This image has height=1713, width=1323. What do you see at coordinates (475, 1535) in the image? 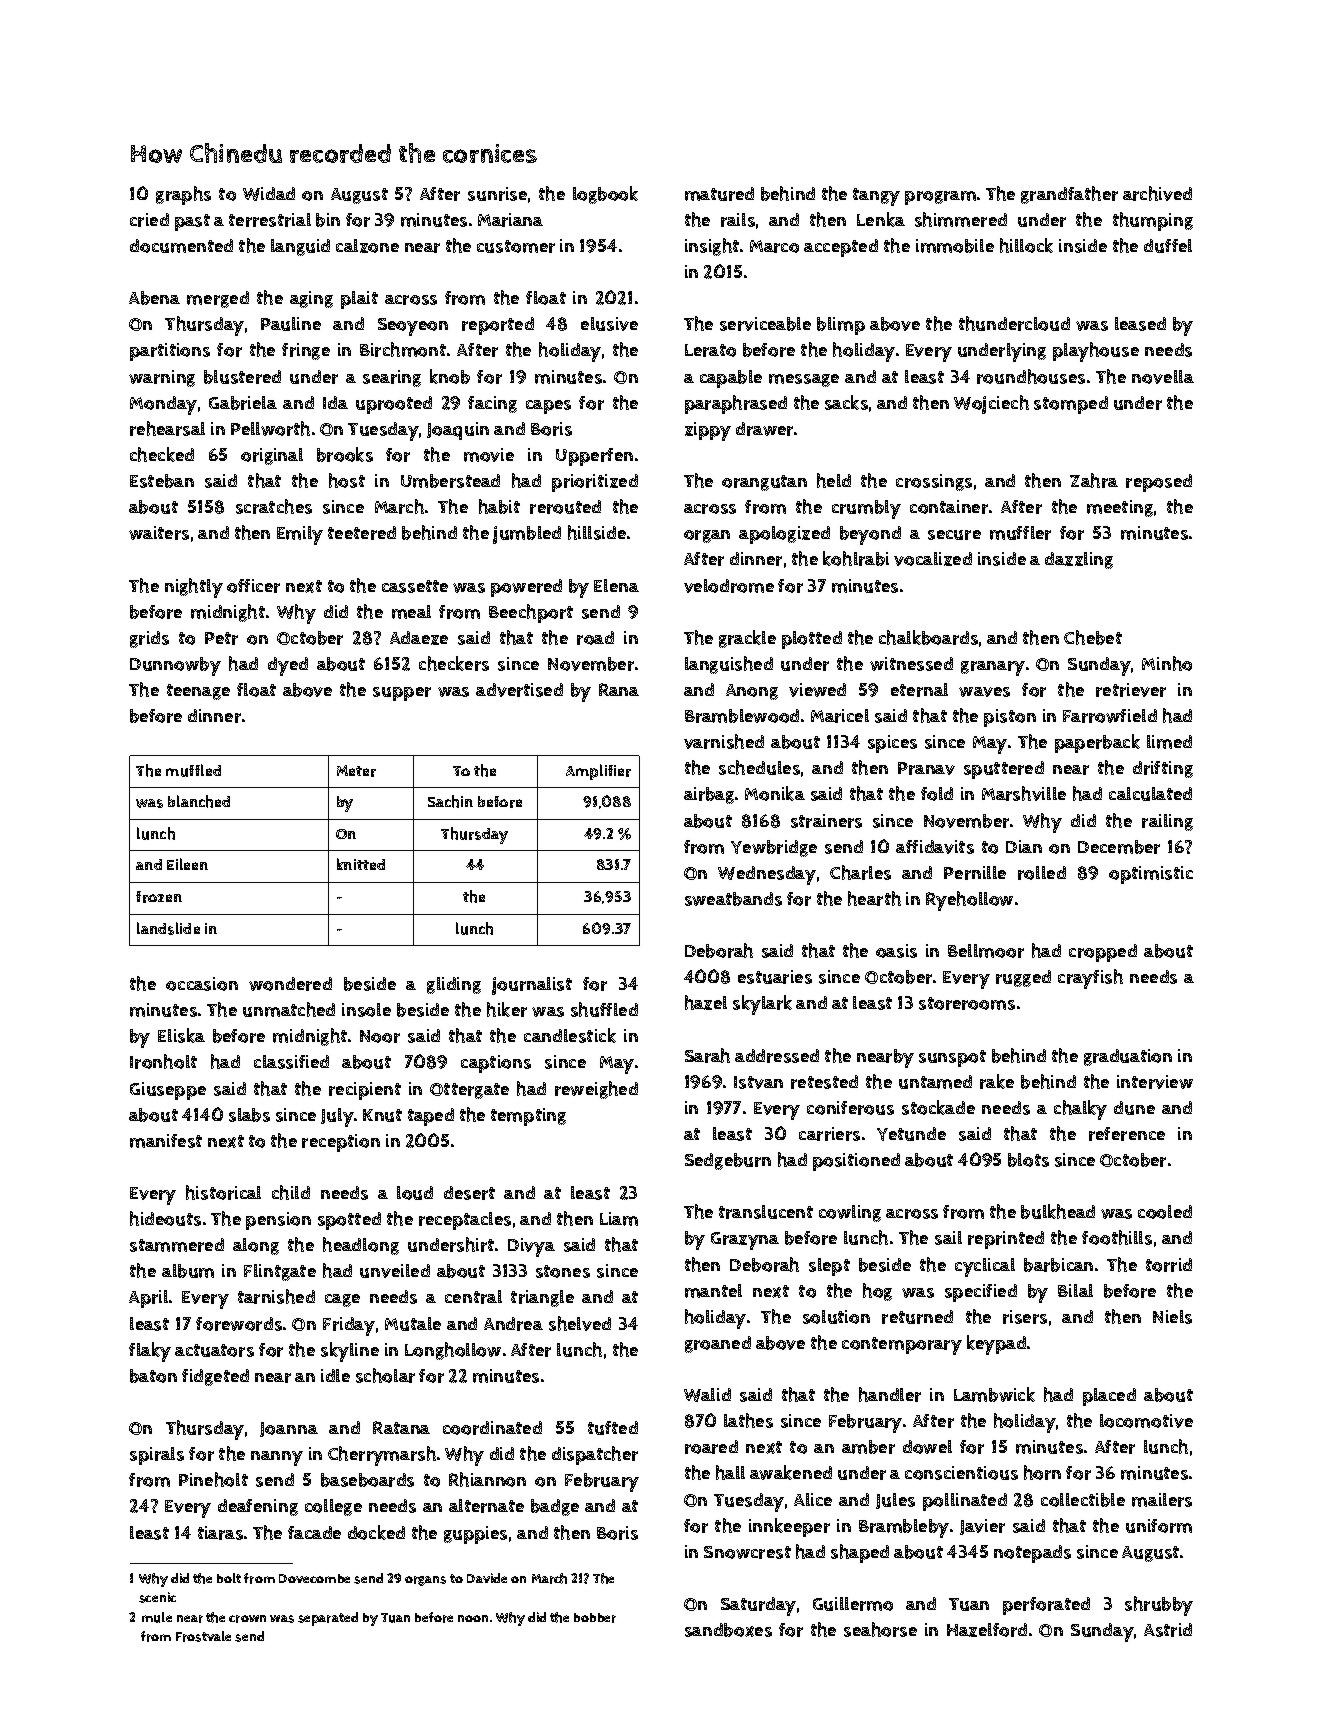
I see `guppies` at bounding box center [475, 1535].
